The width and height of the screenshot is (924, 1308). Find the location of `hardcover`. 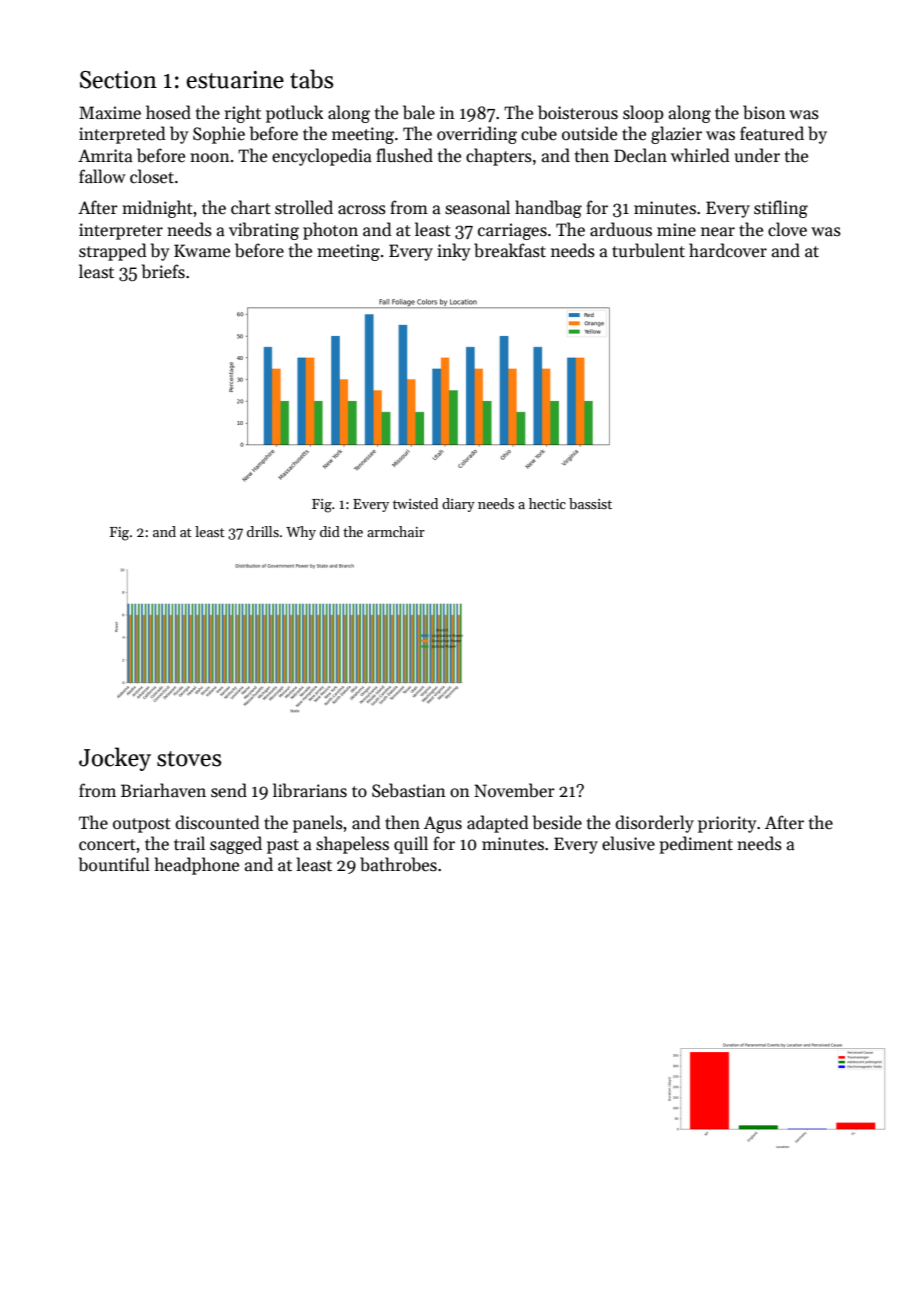

hardcover is located at coordinates (728, 250).
